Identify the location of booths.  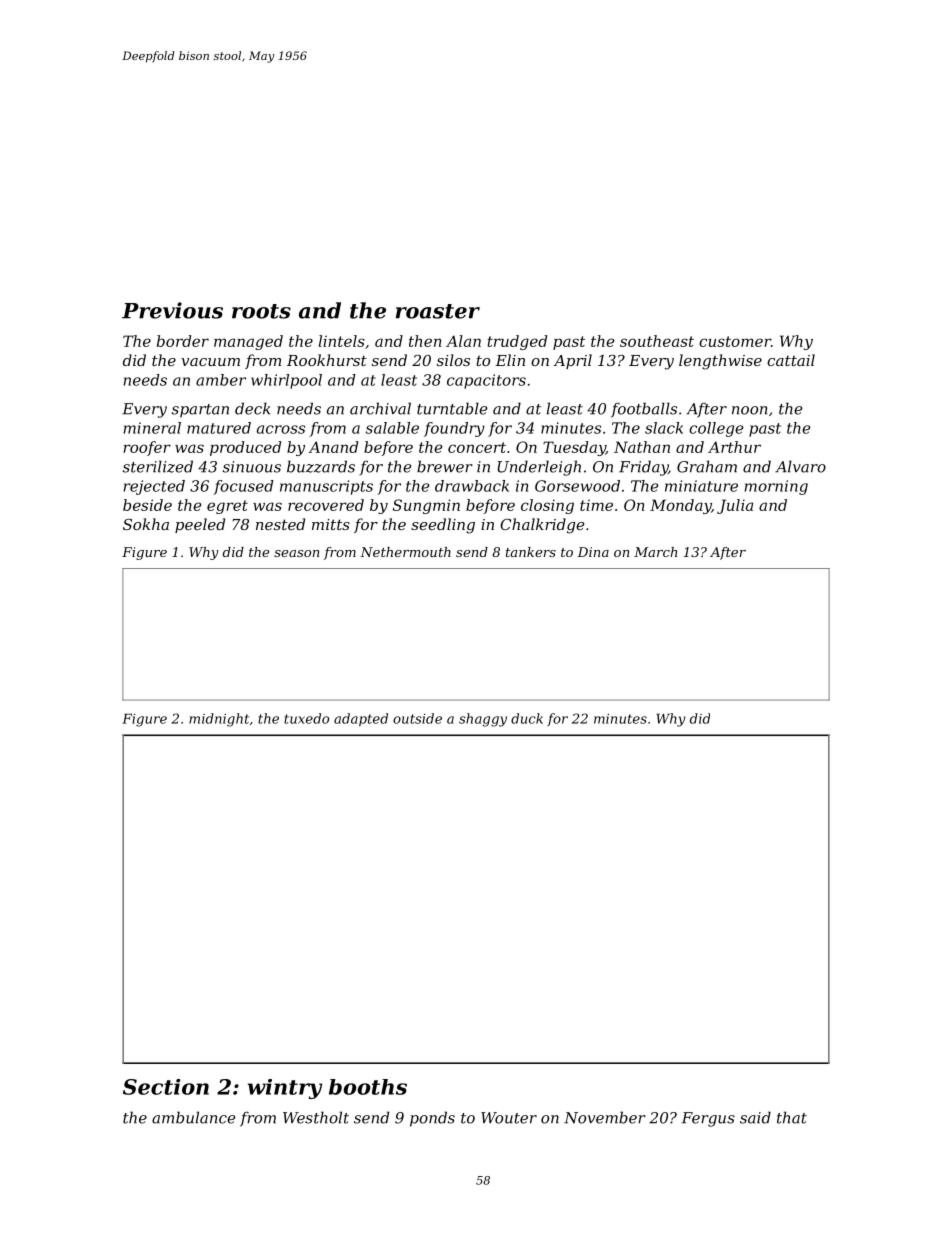
(368, 1087).
